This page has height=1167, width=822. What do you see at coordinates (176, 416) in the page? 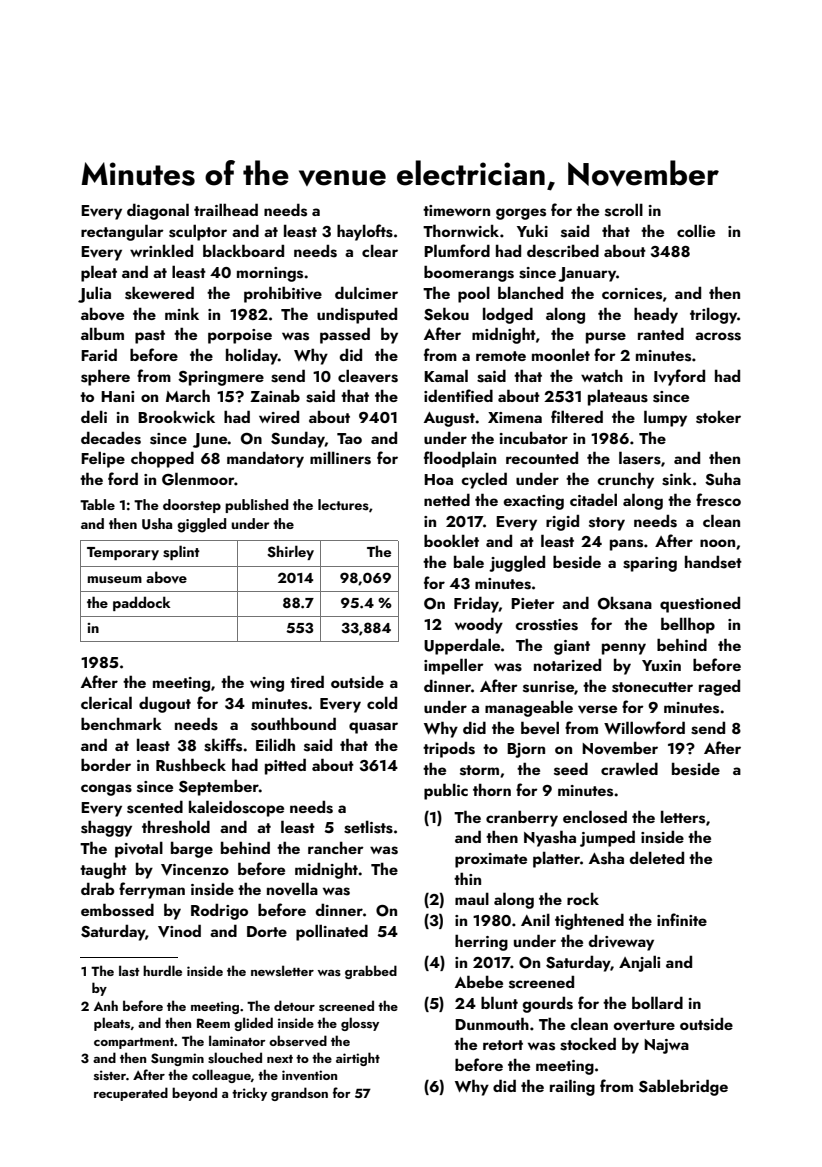
I see `Brookwick` at bounding box center [176, 416].
